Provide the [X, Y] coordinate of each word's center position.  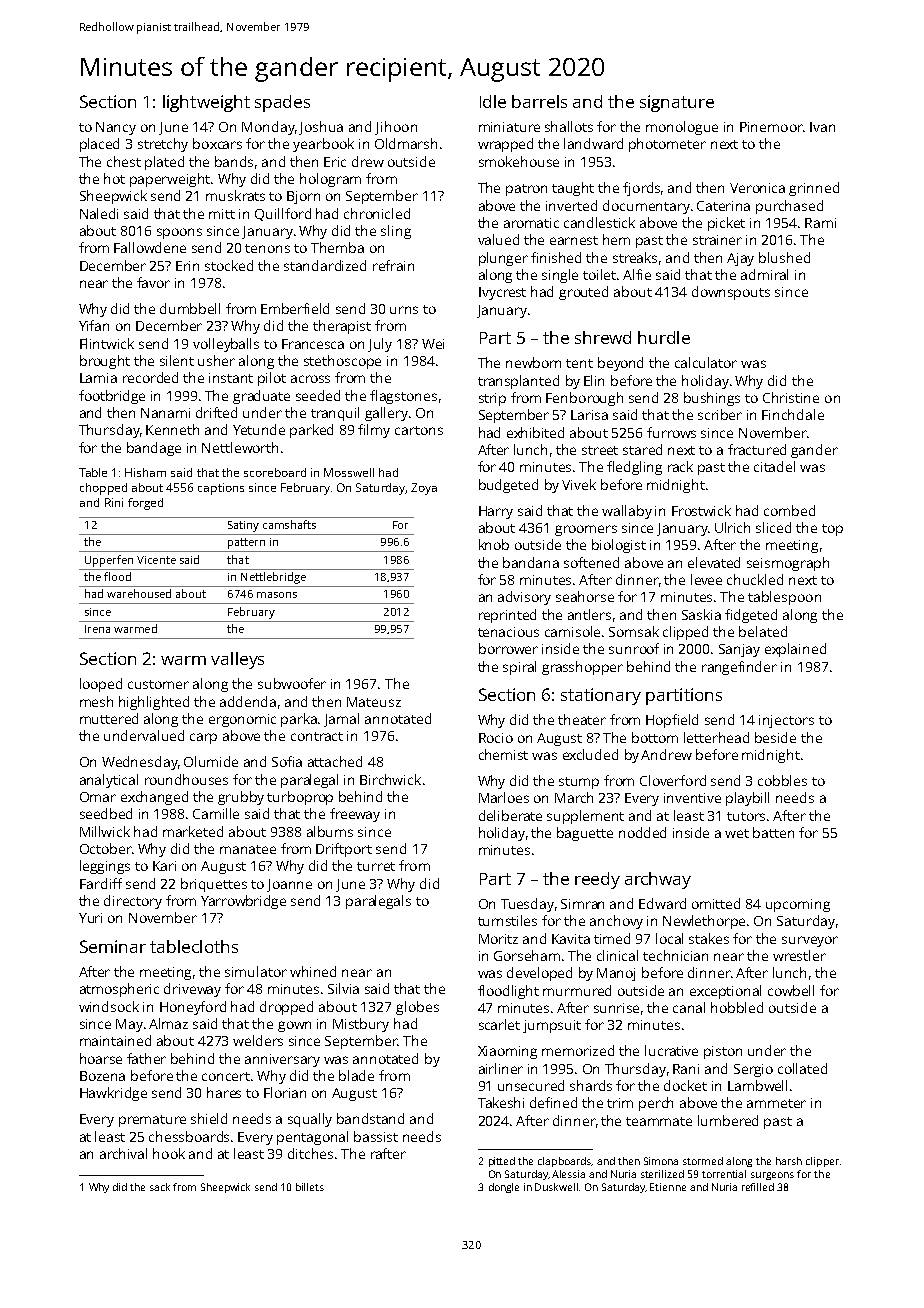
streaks [635, 257]
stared [642, 449]
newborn [533, 362]
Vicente [156, 560]
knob [494, 544]
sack [160, 1187]
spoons [179, 233]
